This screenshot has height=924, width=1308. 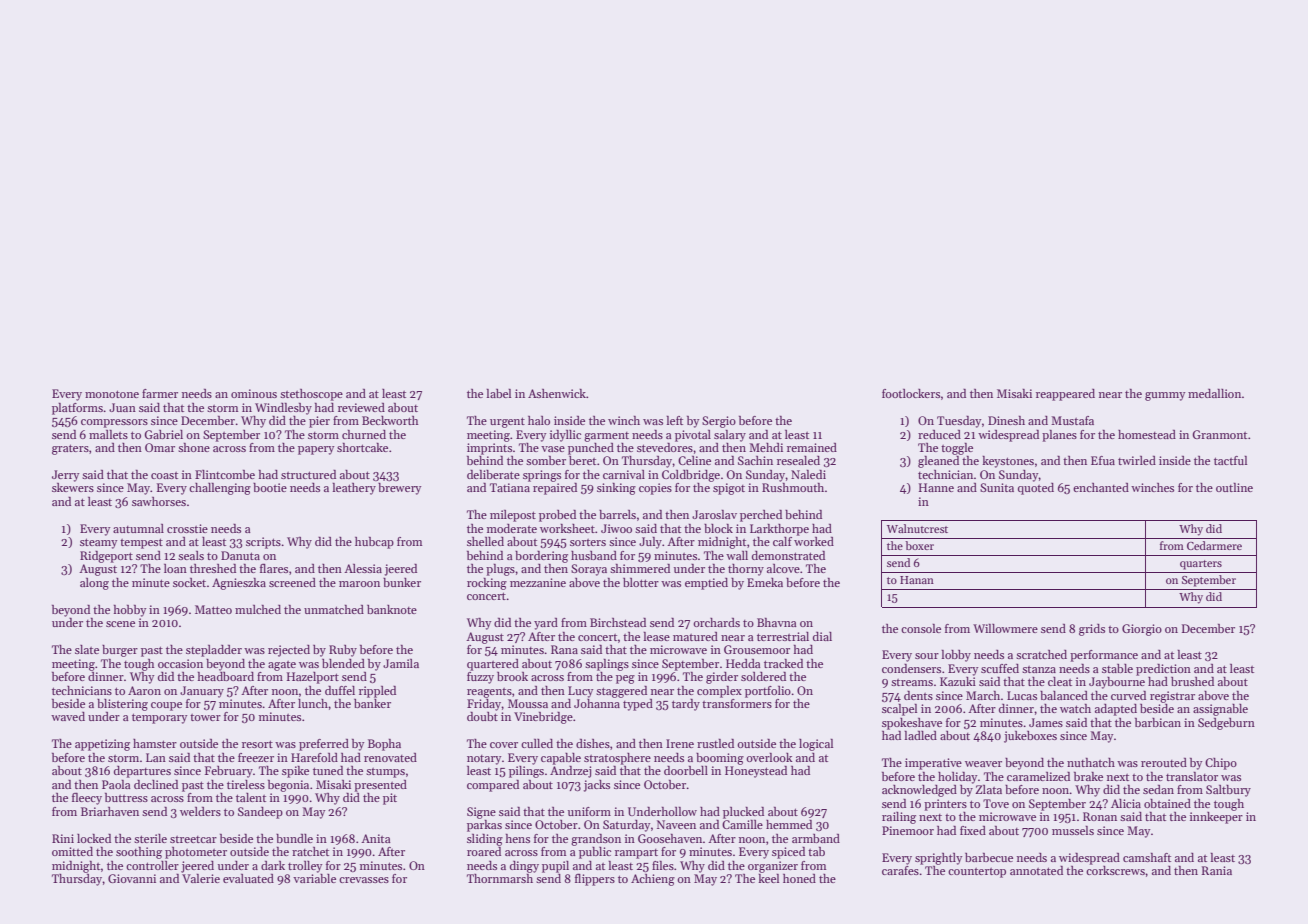 What do you see at coordinates (214, 651) in the screenshot?
I see `stepladder` at bounding box center [214, 651].
